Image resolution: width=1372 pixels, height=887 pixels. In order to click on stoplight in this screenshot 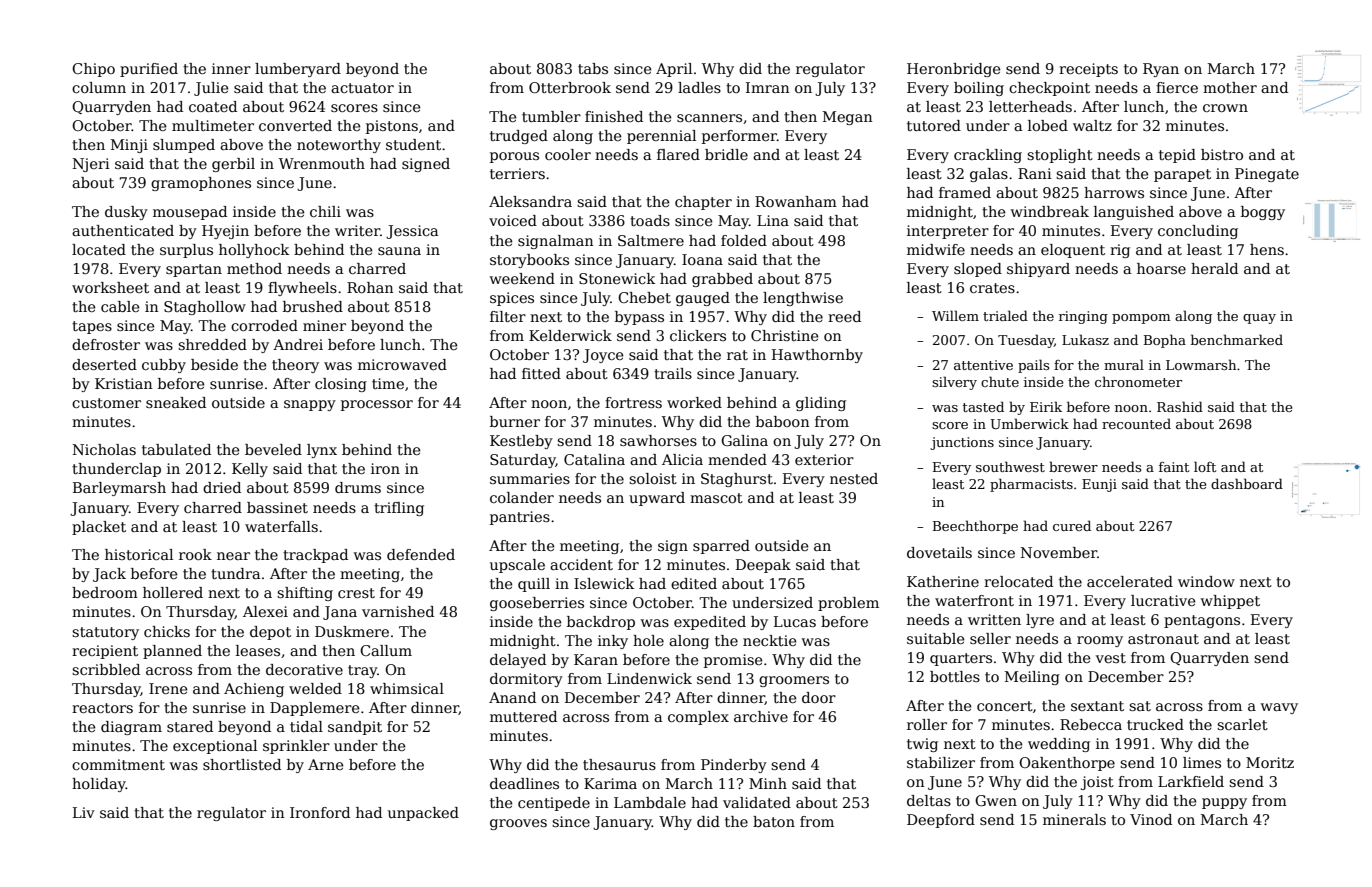, I will do `click(1060, 156)`.
